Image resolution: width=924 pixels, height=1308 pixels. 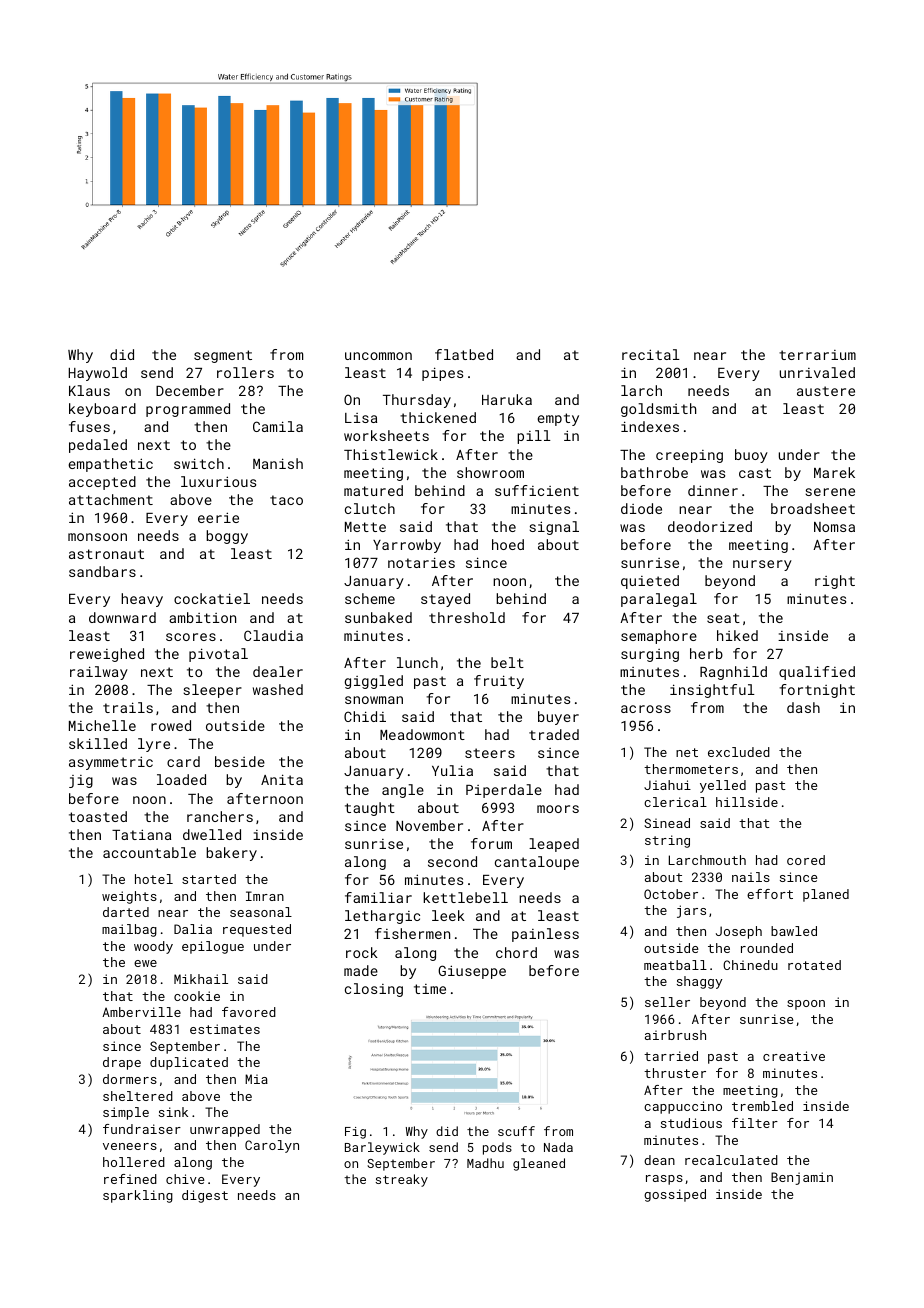 What do you see at coordinates (223, 356) in the image?
I see `segment` at bounding box center [223, 356].
